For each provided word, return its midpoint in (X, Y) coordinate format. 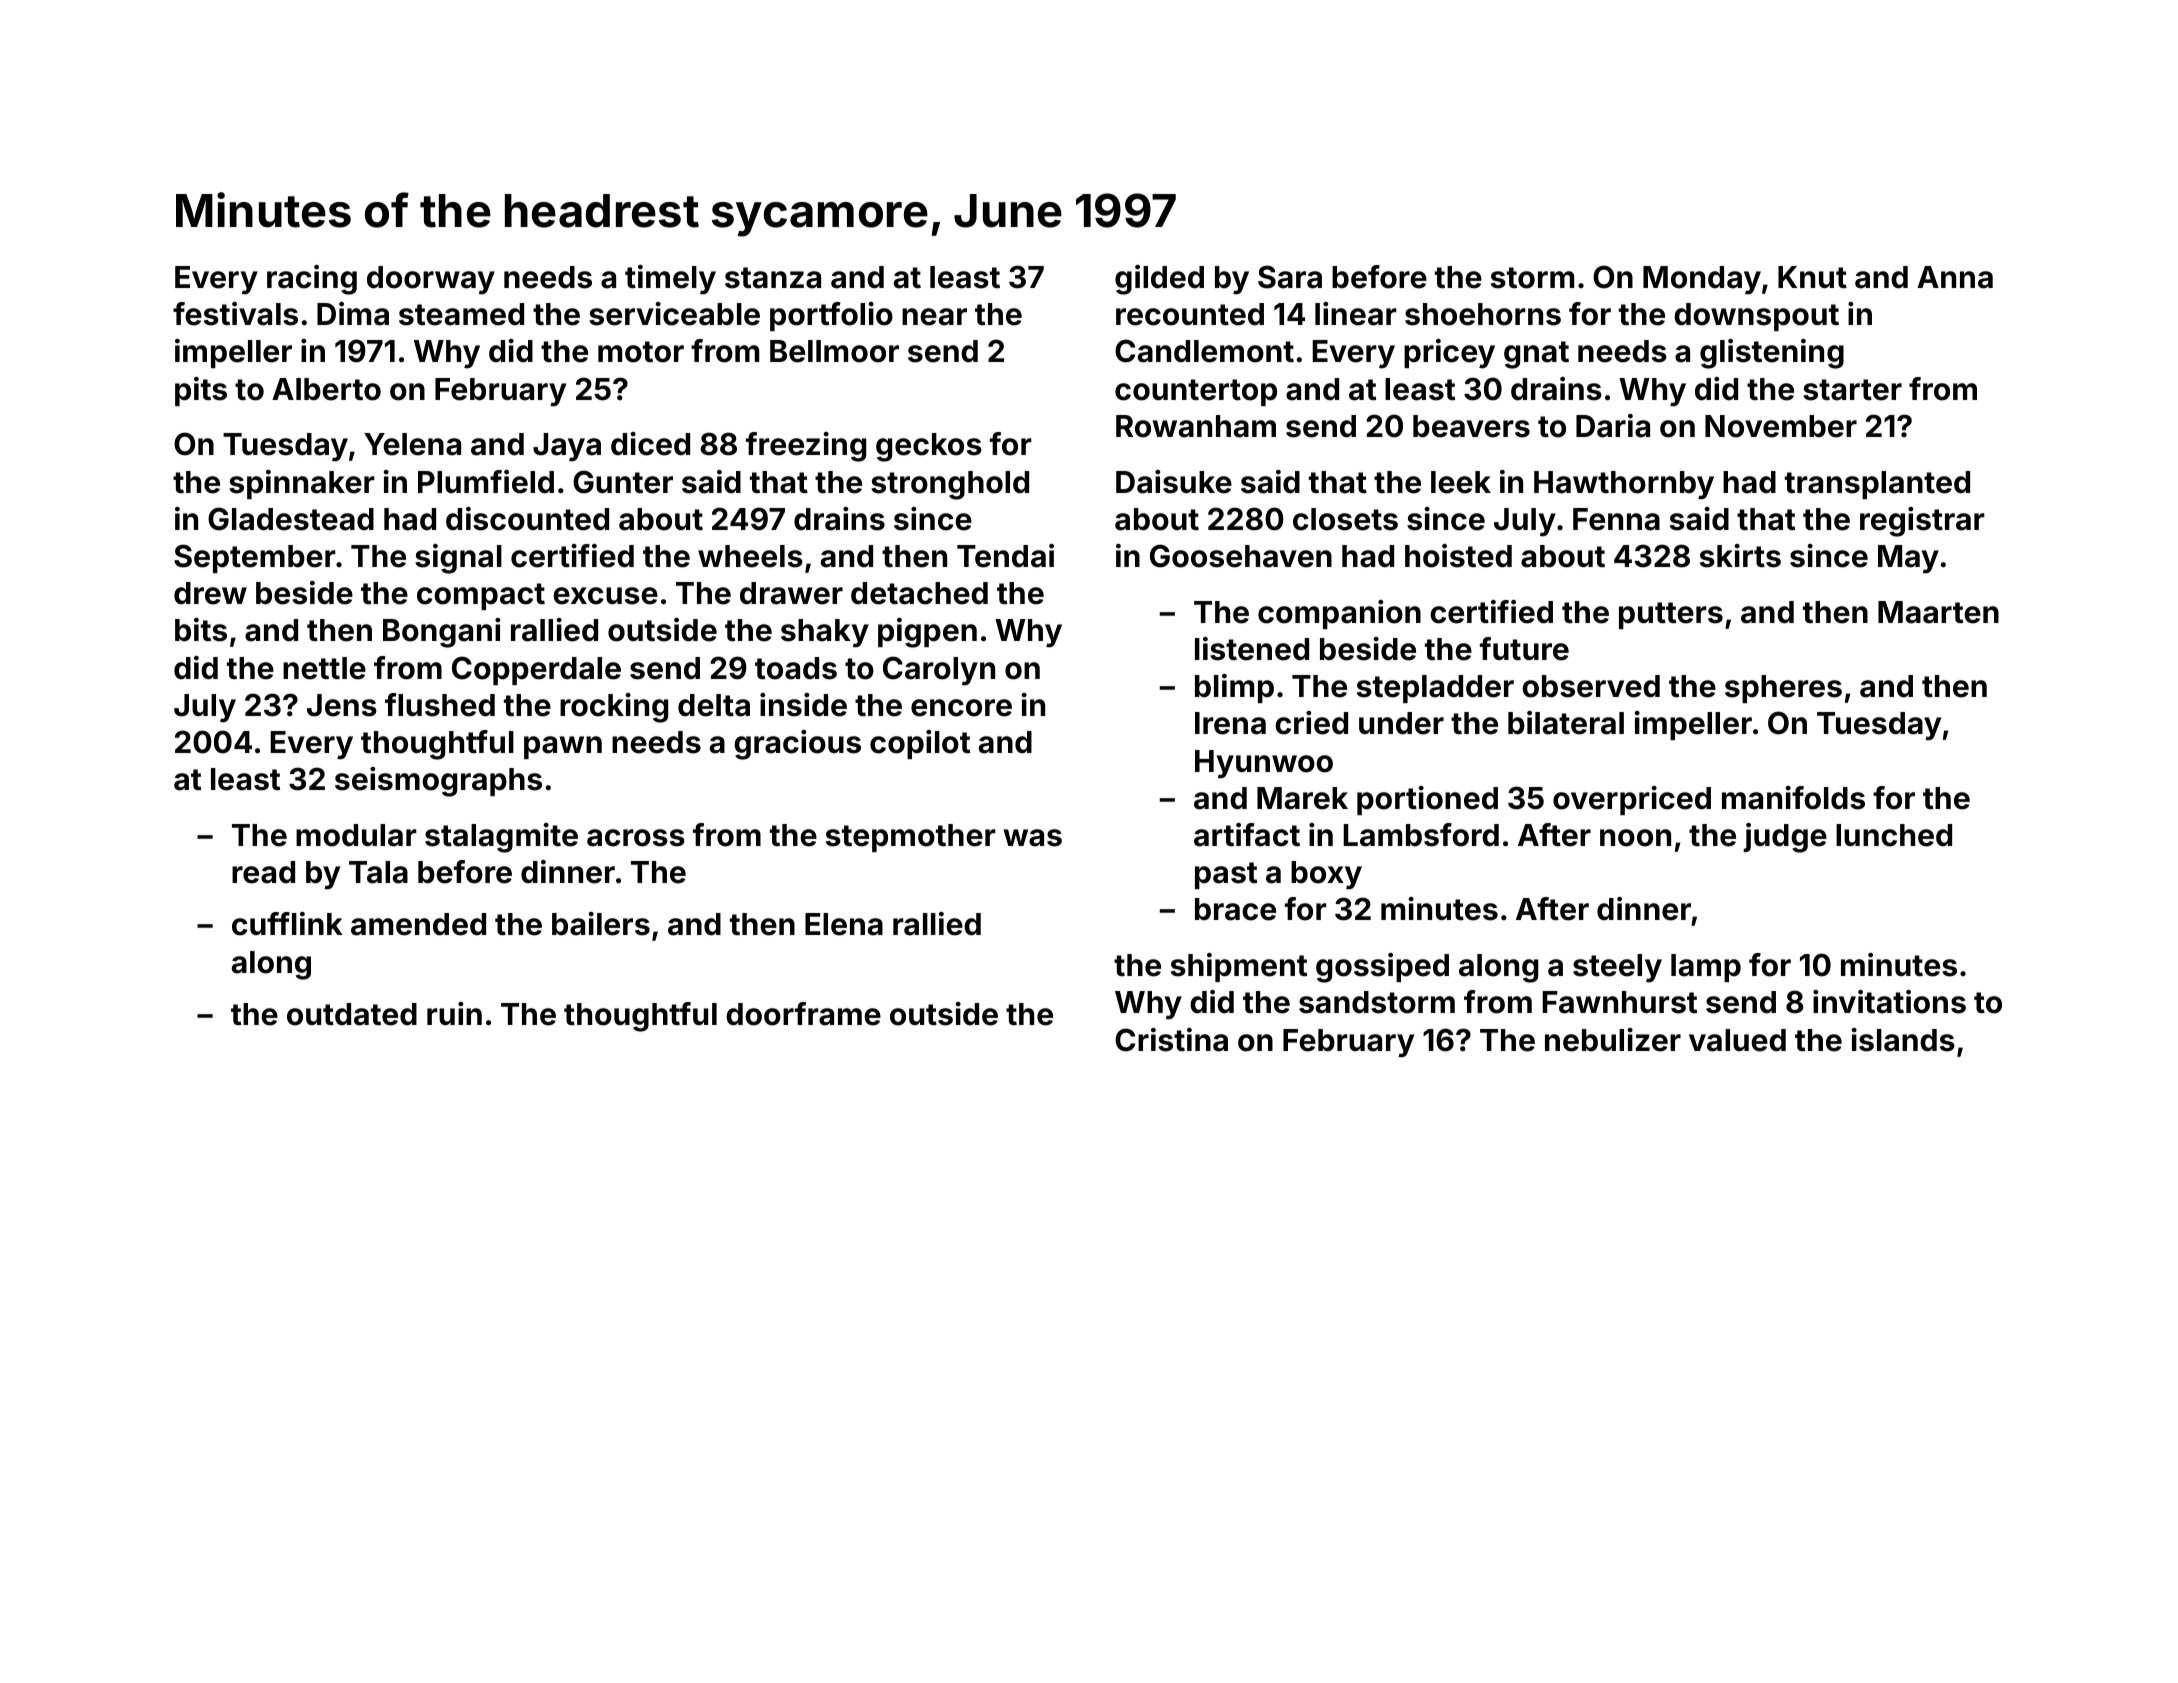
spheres (1783, 689)
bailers (601, 924)
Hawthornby (1624, 485)
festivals (235, 314)
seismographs (438, 782)
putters (1671, 615)
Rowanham (1196, 426)
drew (210, 593)
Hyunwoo (1264, 764)
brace (1235, 909)
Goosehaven (1241, 556)
